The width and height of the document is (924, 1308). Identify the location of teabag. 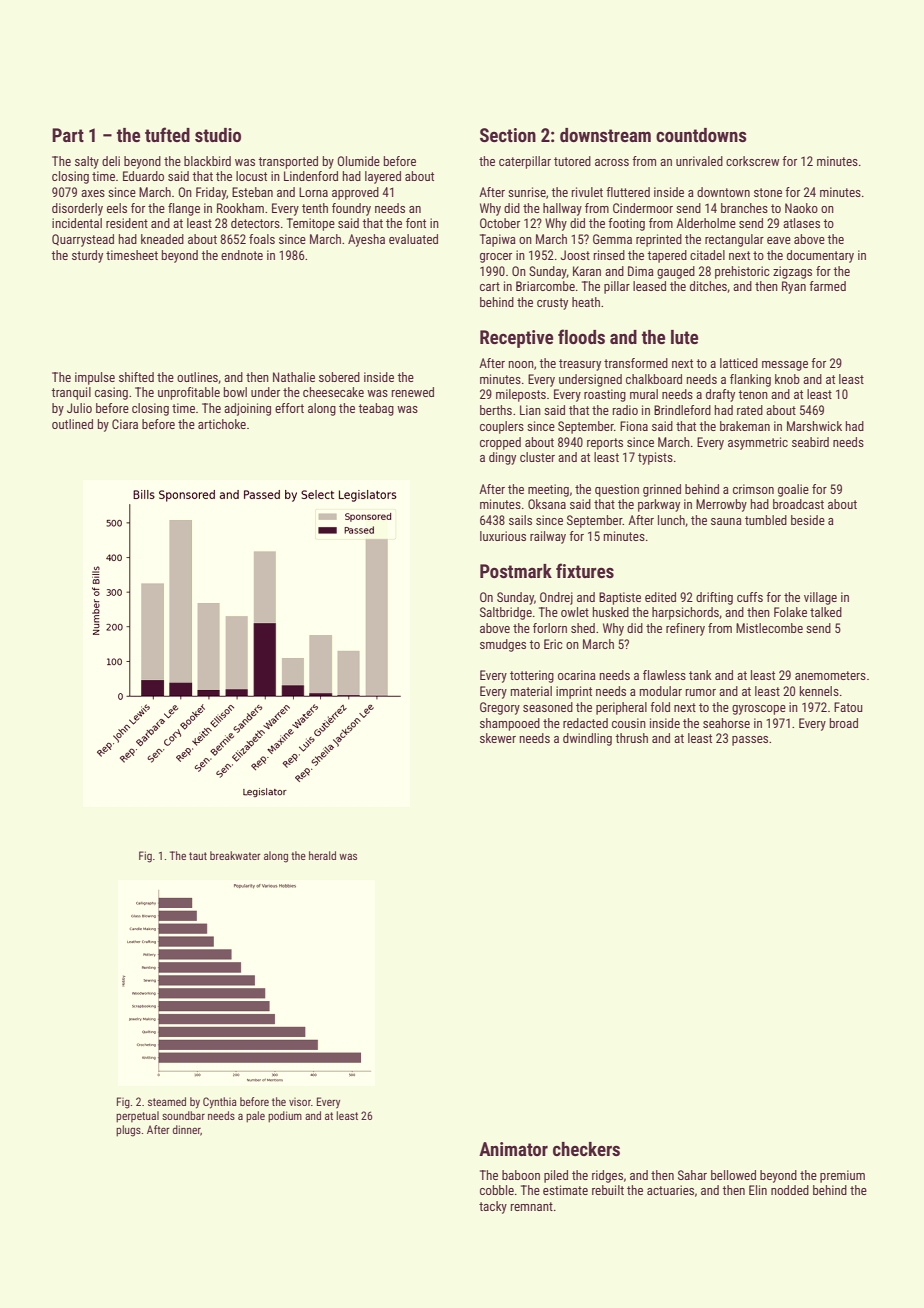
(376, 409).
